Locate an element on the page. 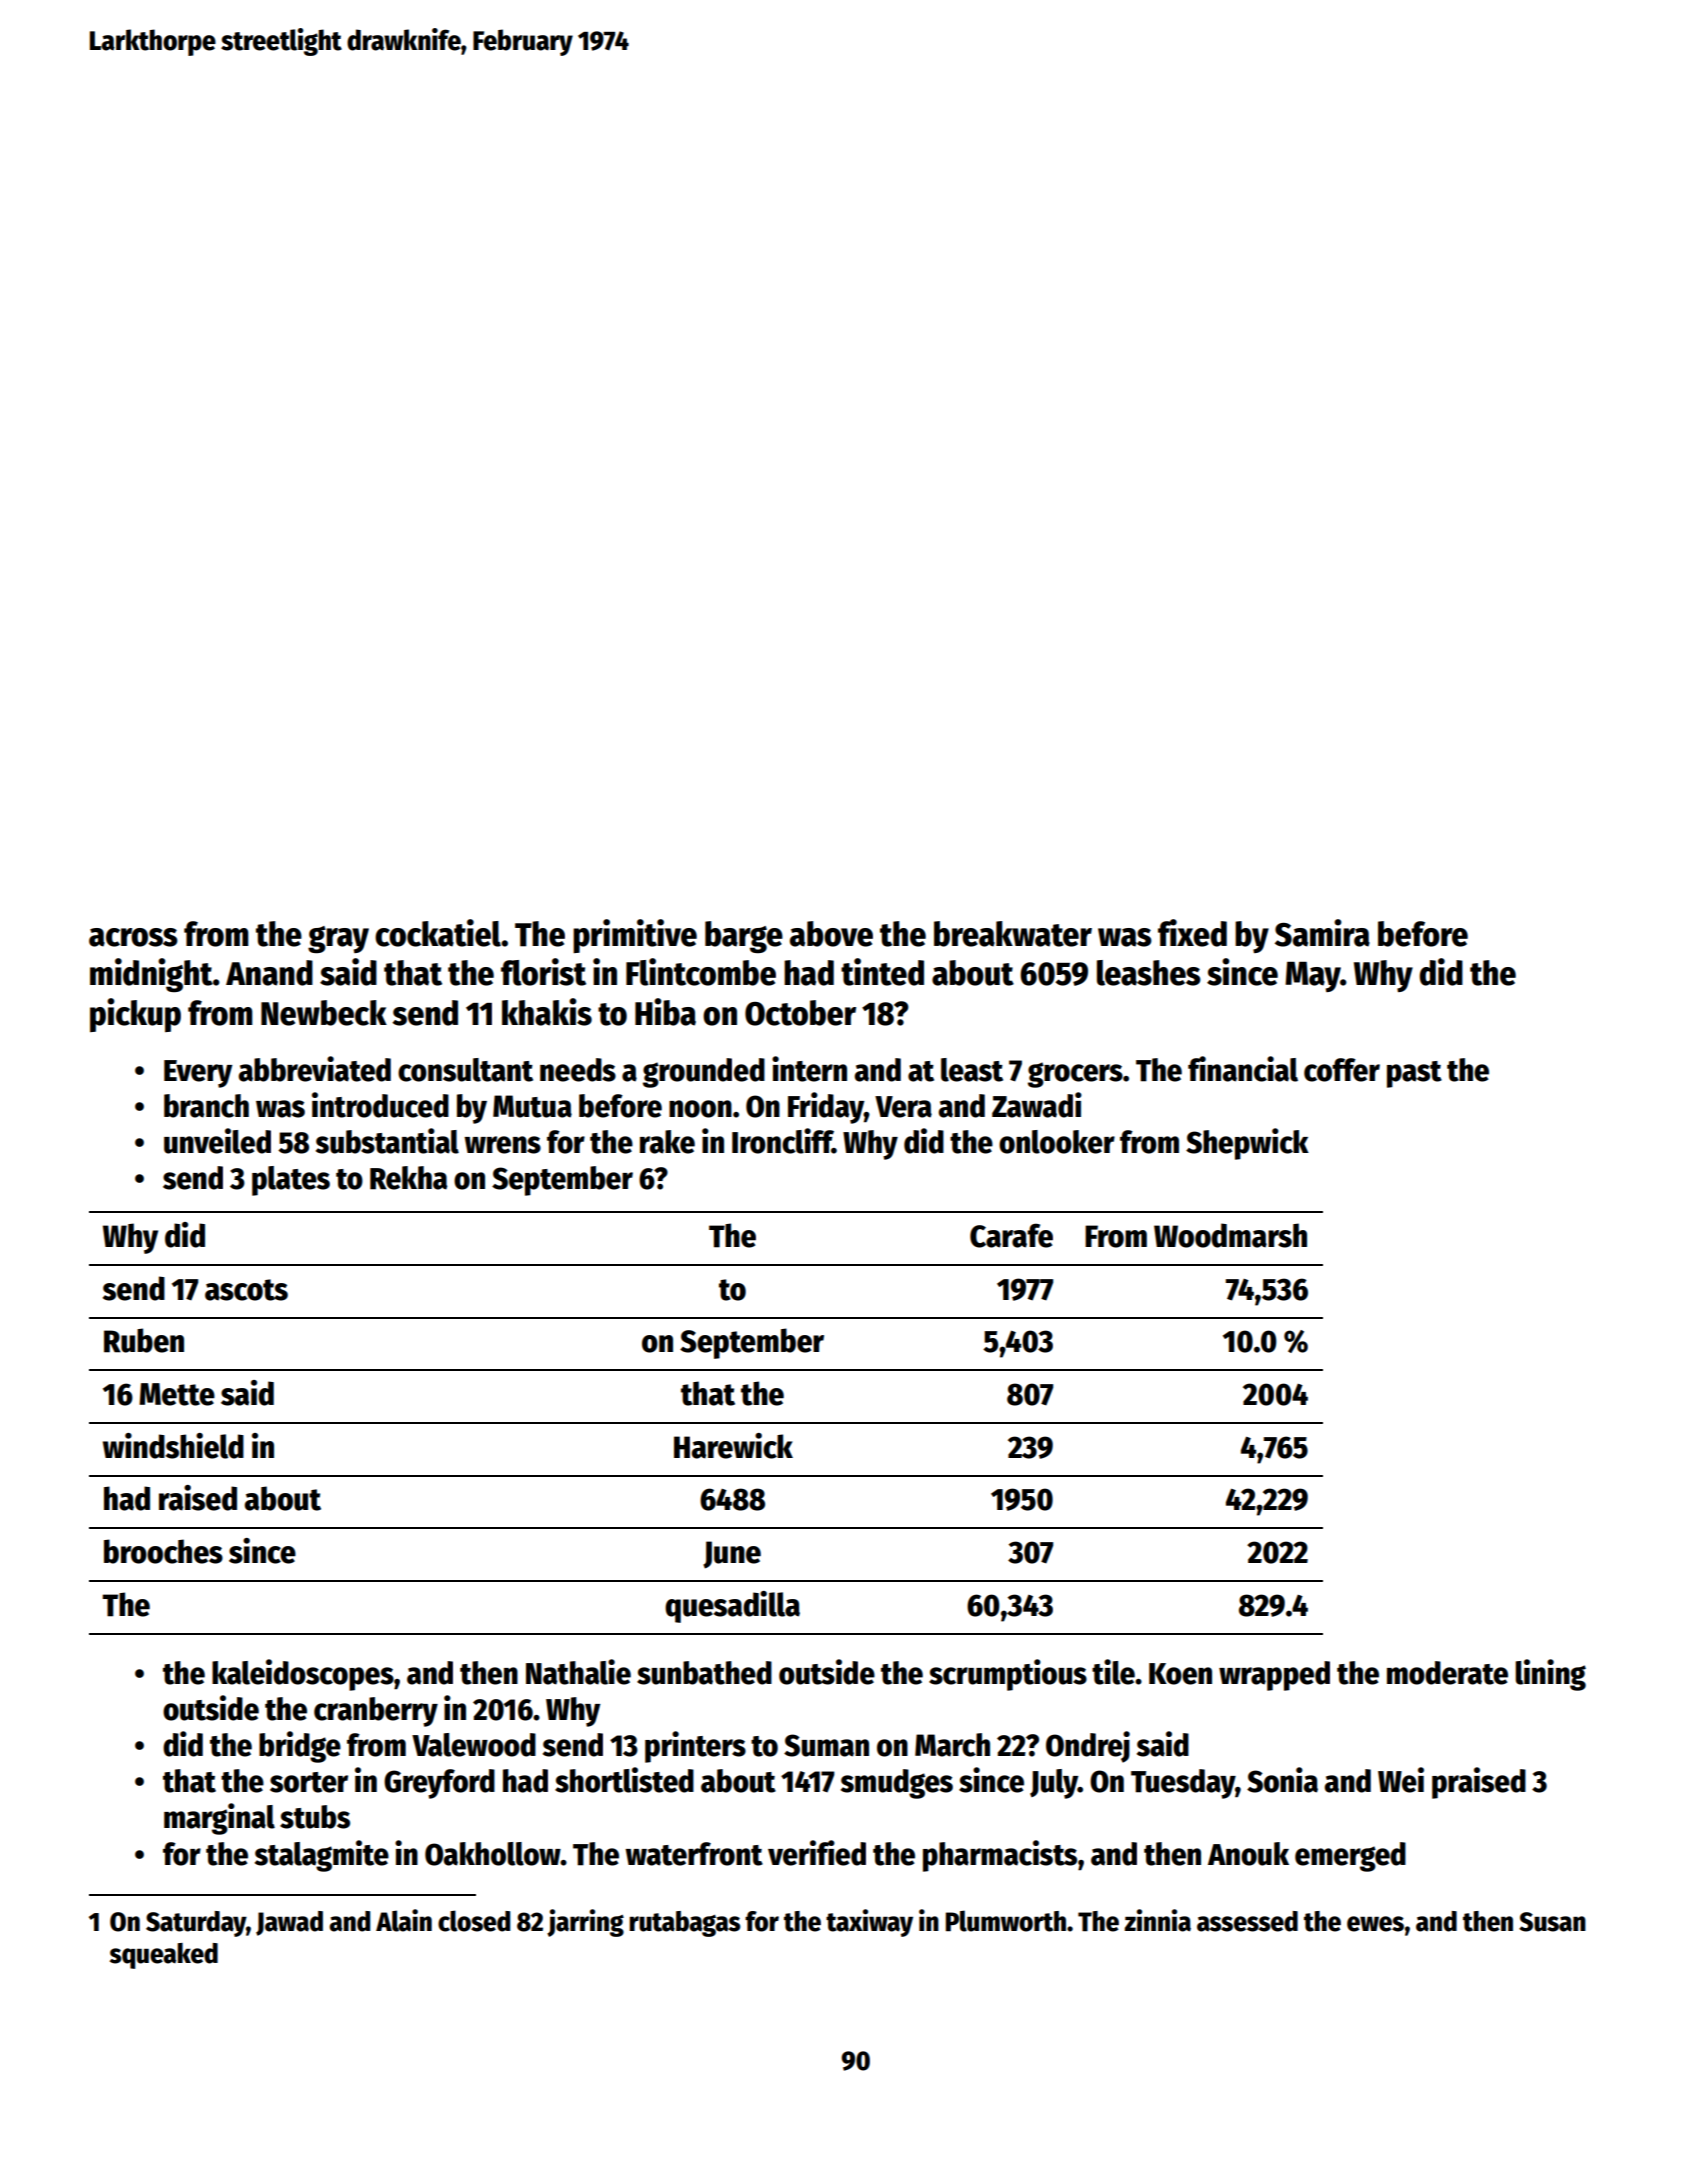 The image size is (1683, 2178). assessed is located at coordinates (1247, 1921).
